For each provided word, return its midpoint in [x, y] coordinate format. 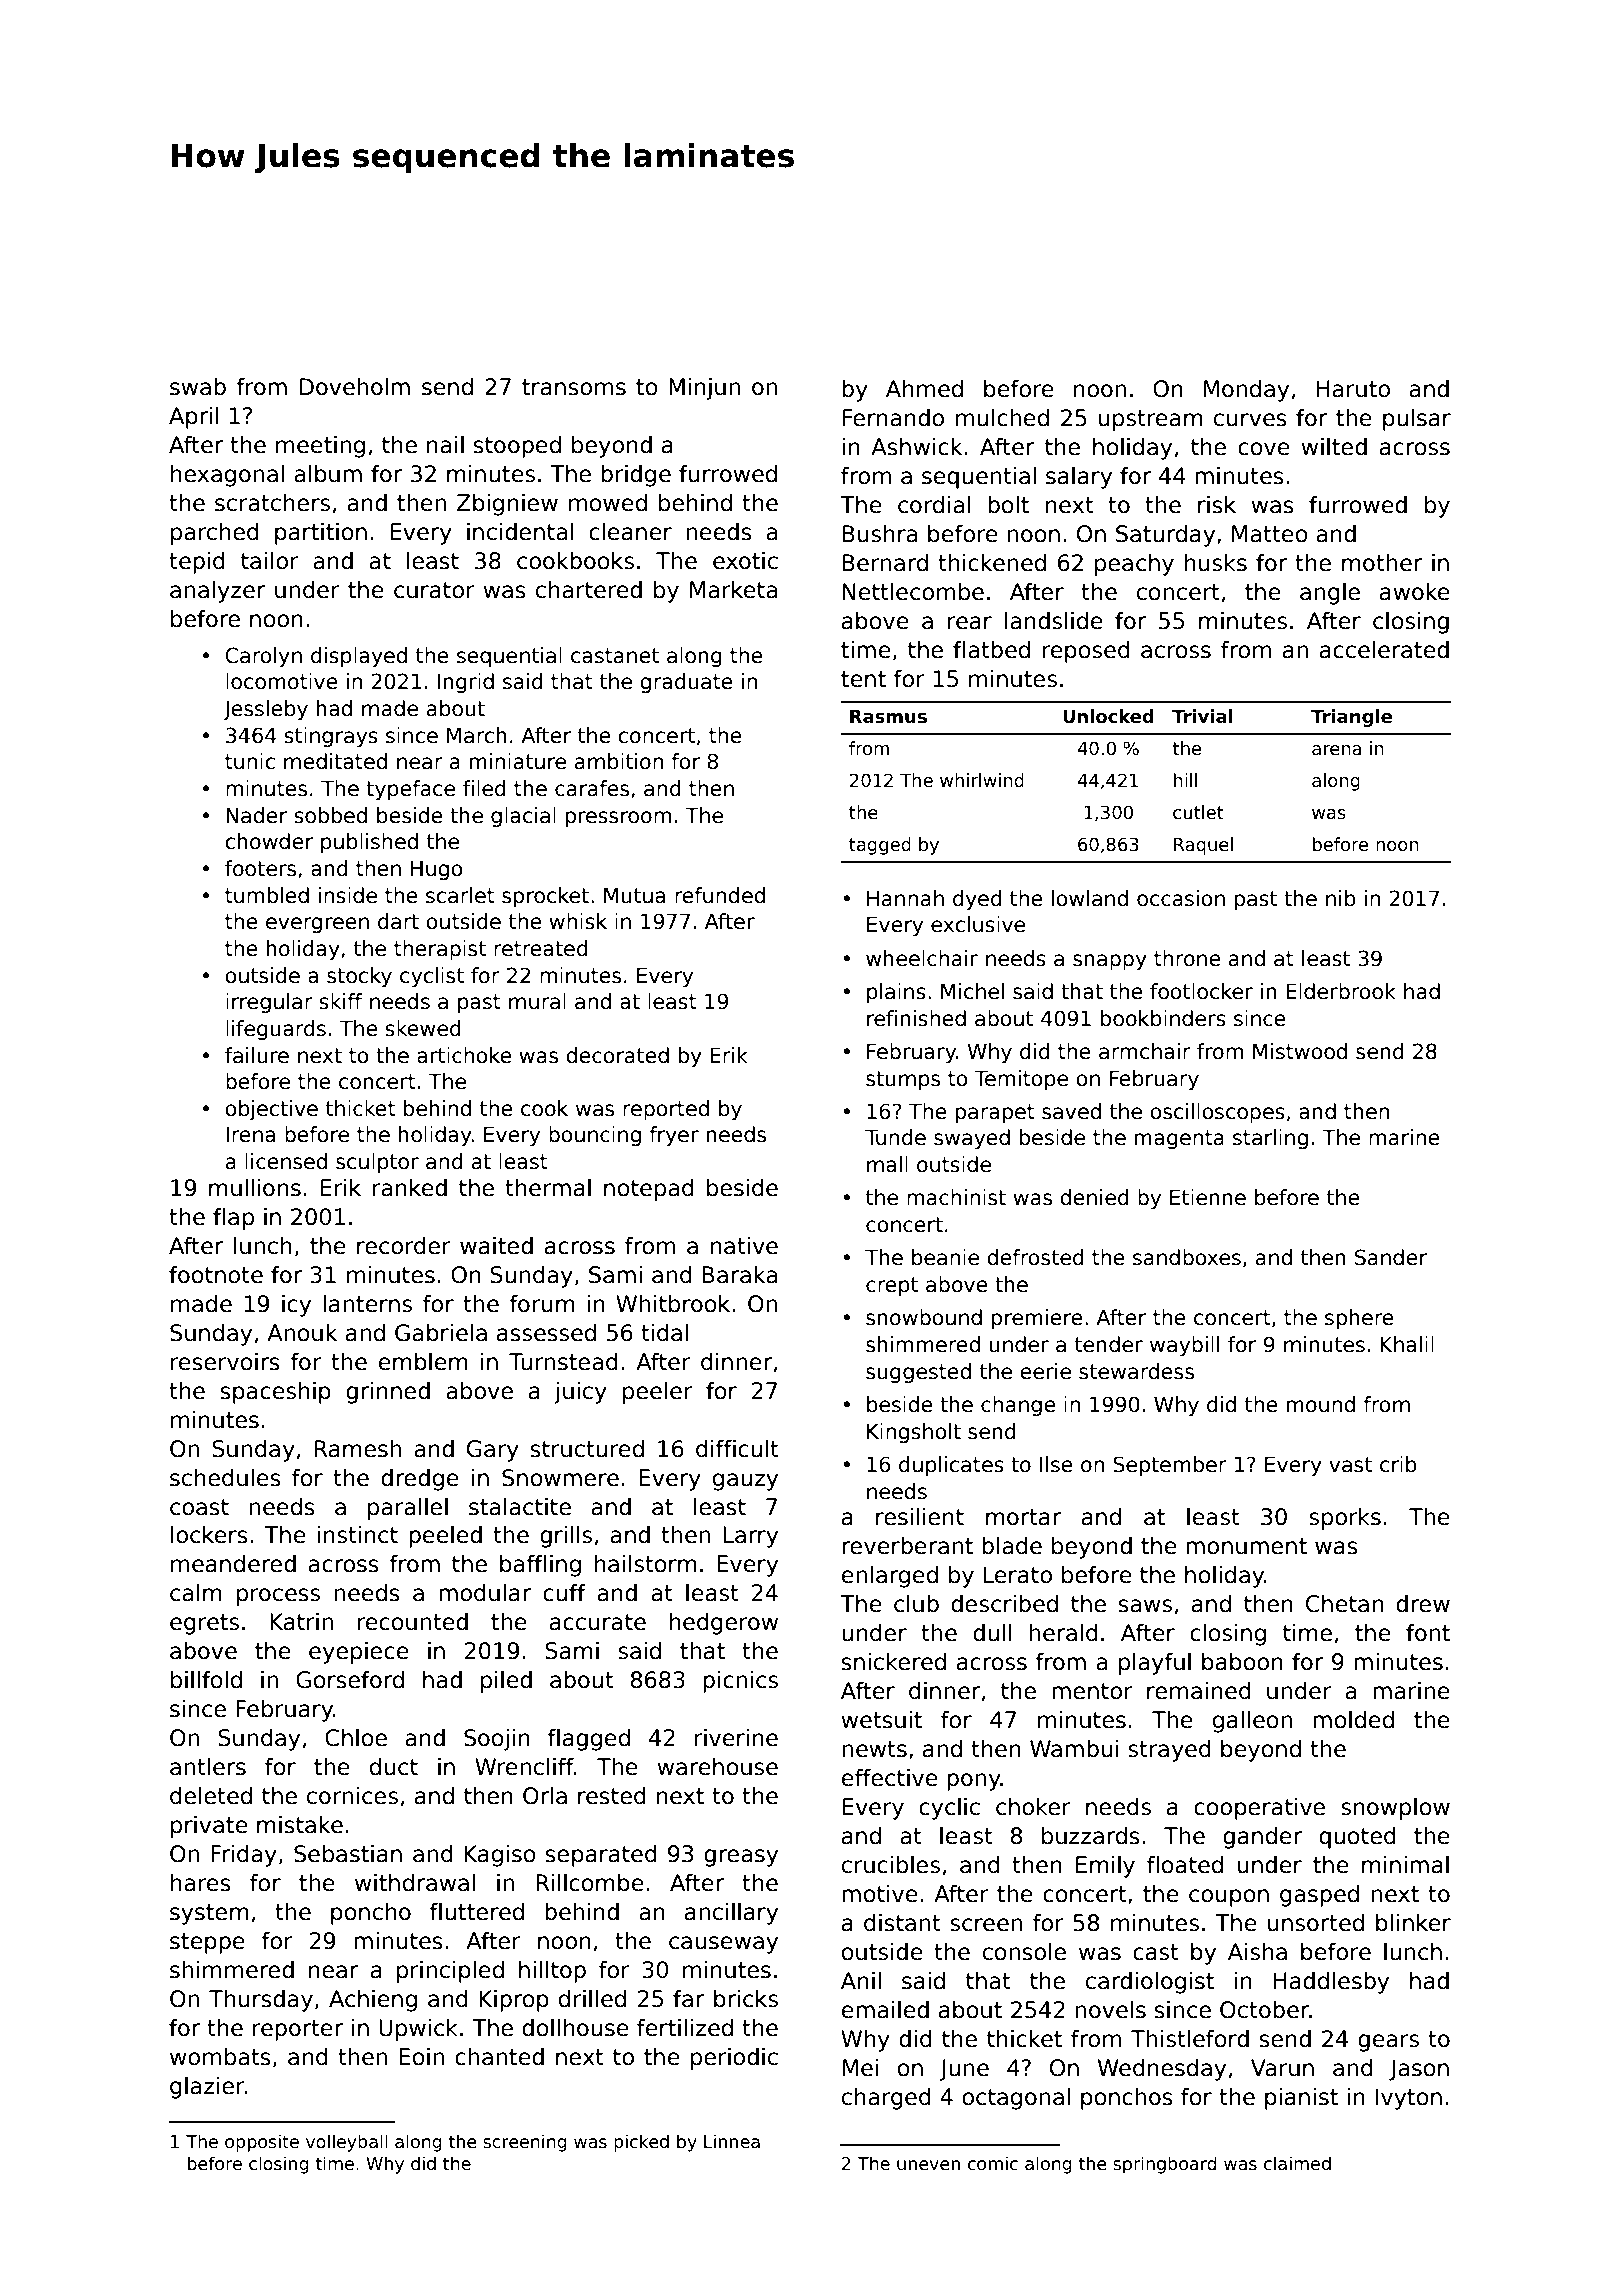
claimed [1297, 2163]
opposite [262, 2143]
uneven [928, 2165]
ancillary [731, 1914]
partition [321, 534]
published [369, 843]
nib [1341, 898]
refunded [720, 895]
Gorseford [350, 1680]
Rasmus [888, 717]
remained [1199, 1691]
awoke [1415, 592]
